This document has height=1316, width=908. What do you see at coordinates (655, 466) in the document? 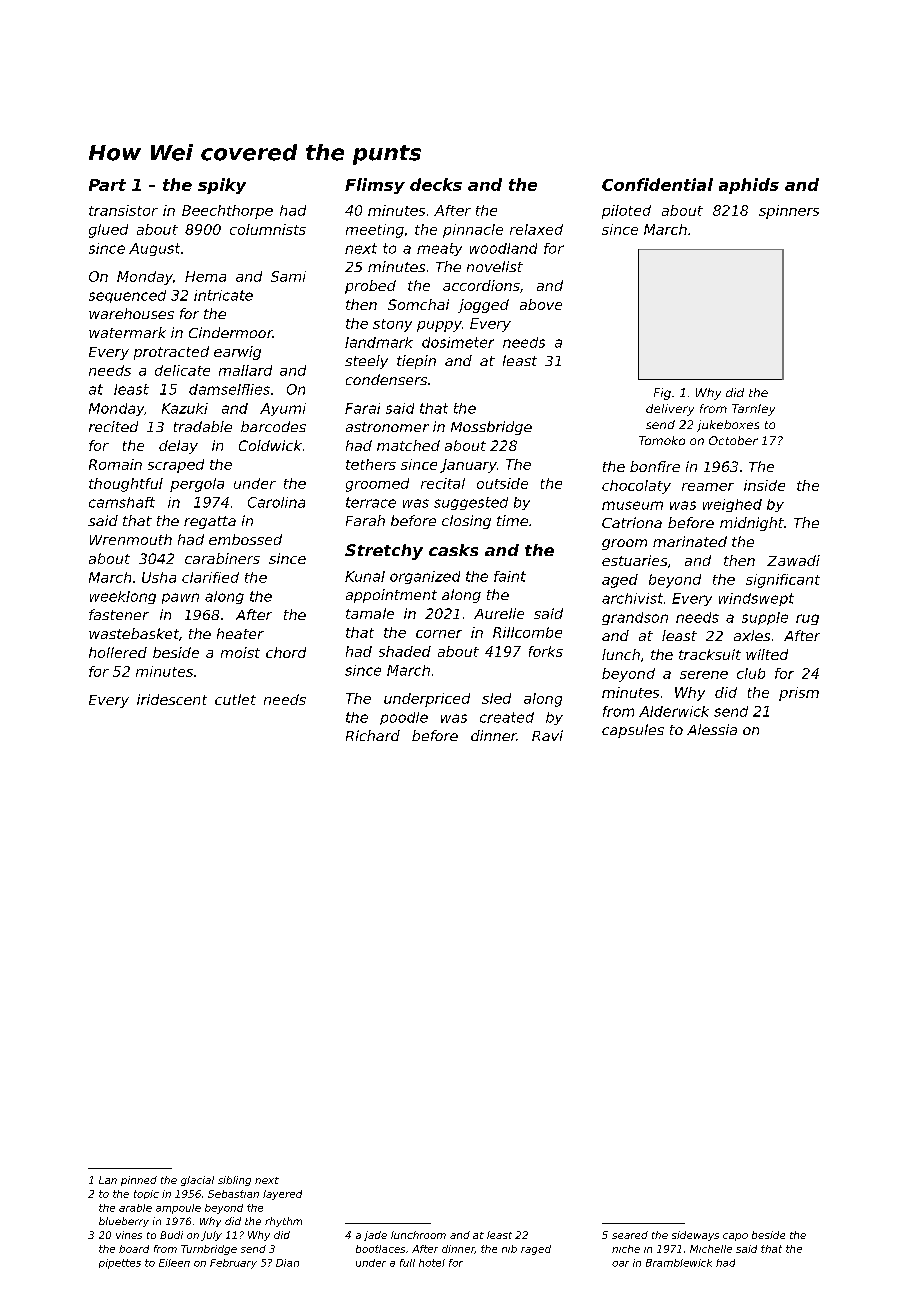
I see `bonfire` at bounding box center [655, 466].
